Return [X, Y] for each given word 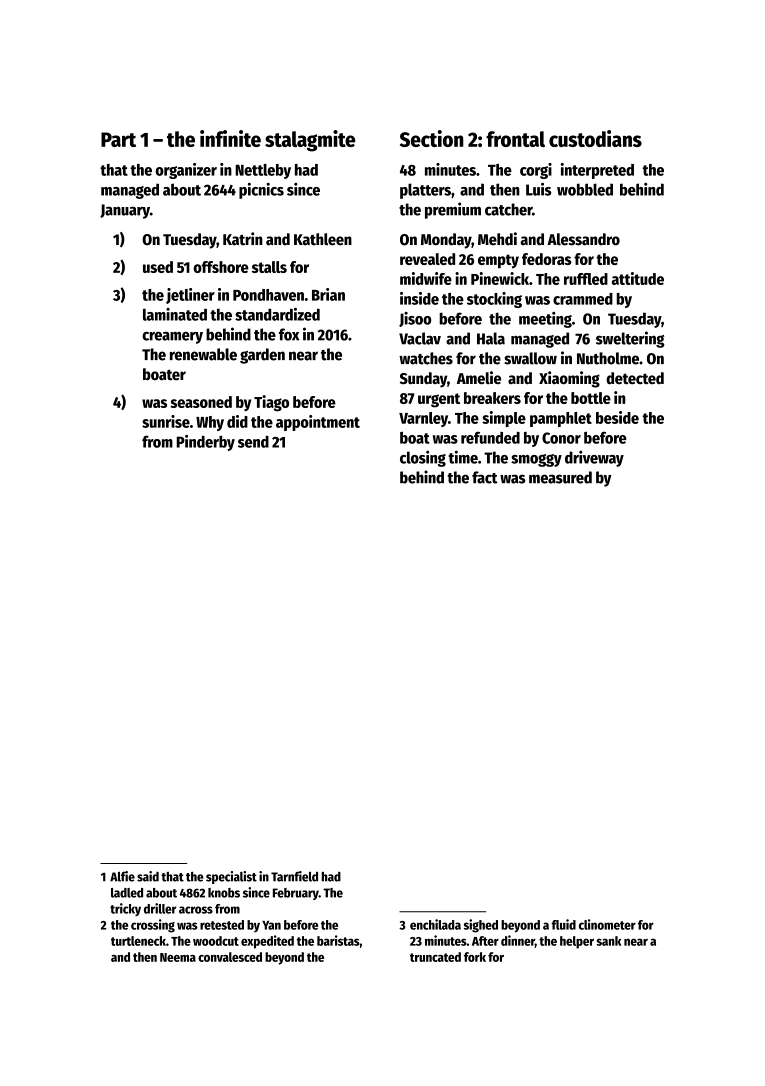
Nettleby [263, 171]
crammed [583, 299]
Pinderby [205, 443]
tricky [125, 909]
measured [560, 477]
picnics [261, 191]
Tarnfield [294, 876]
